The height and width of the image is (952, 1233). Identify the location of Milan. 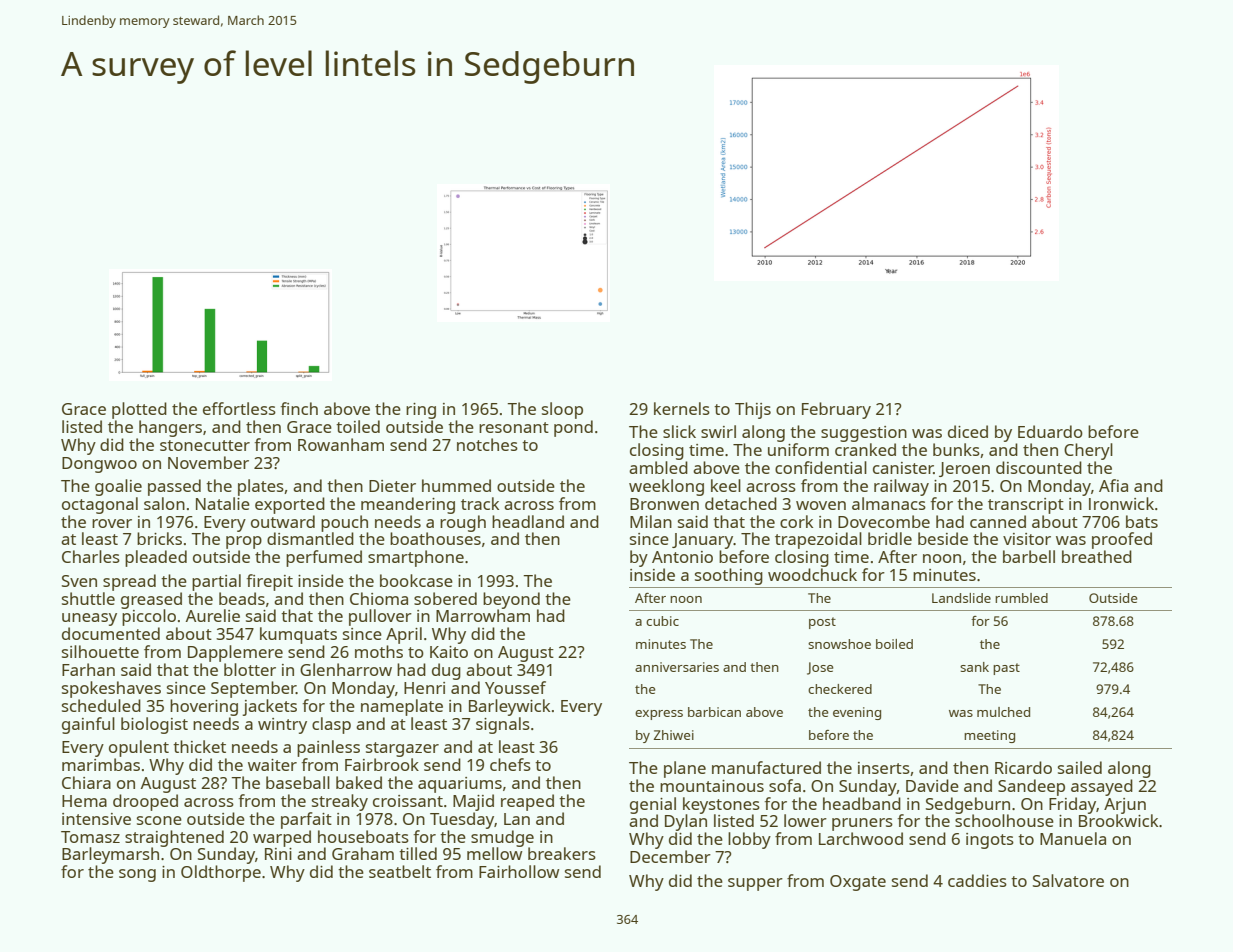
(651, 521).
